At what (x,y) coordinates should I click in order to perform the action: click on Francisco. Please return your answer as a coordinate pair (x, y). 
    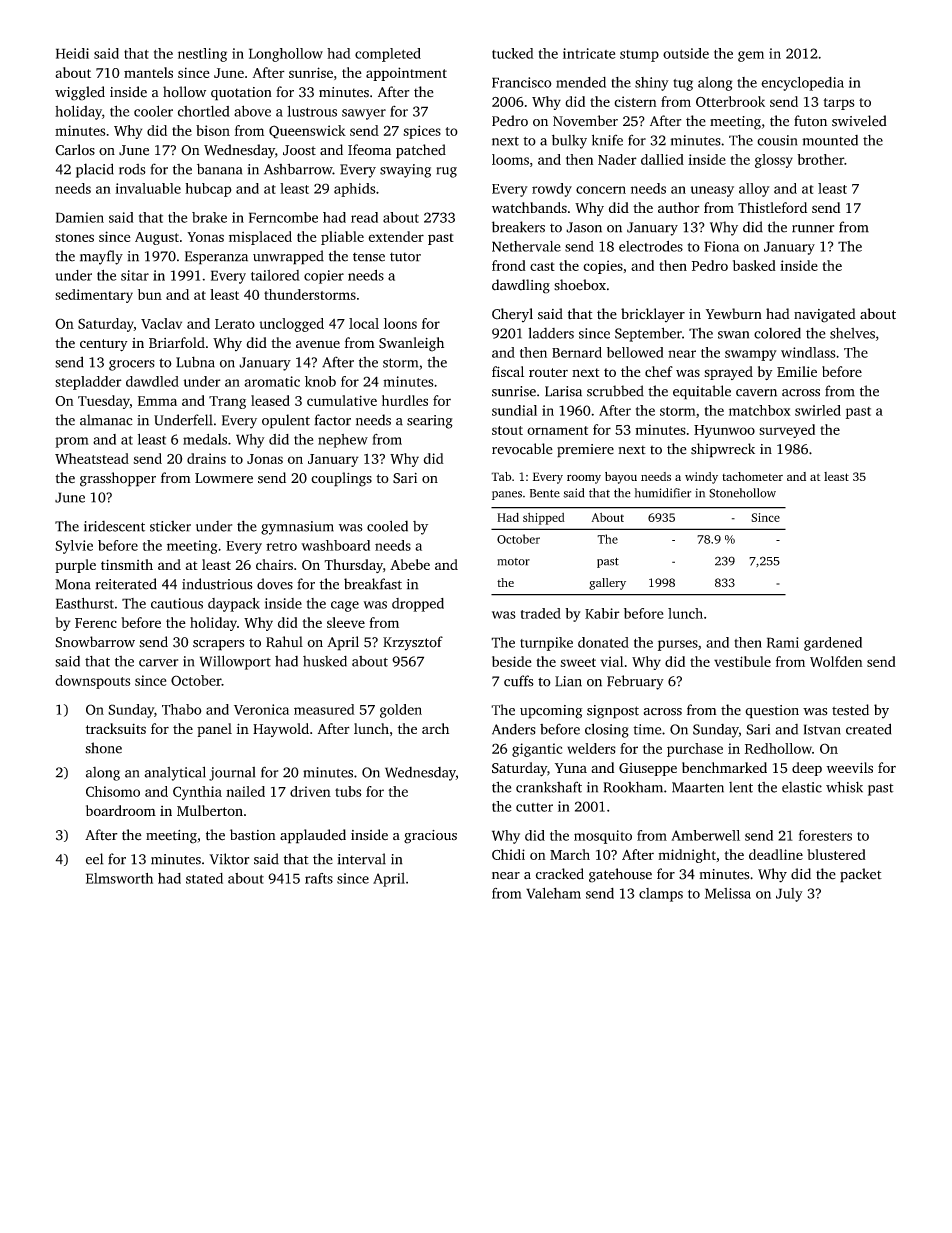
    Looking at the image, I should click on (522, 82).
